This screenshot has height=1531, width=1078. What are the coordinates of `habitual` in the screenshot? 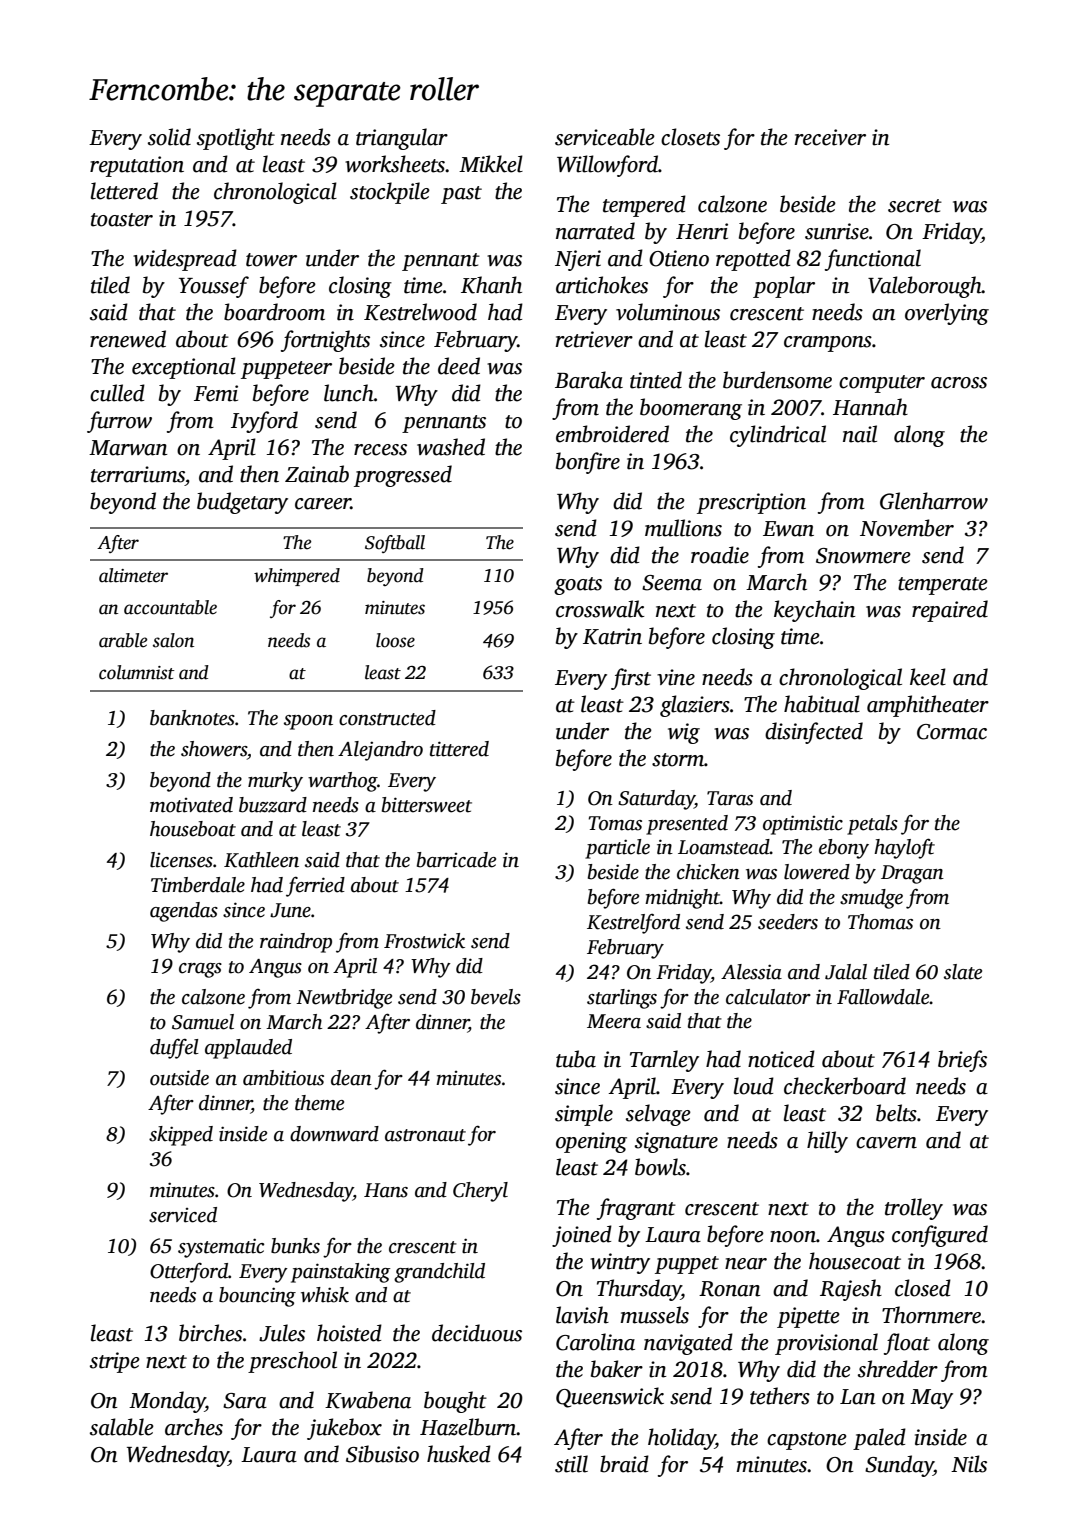 It's located at (822, 704).
